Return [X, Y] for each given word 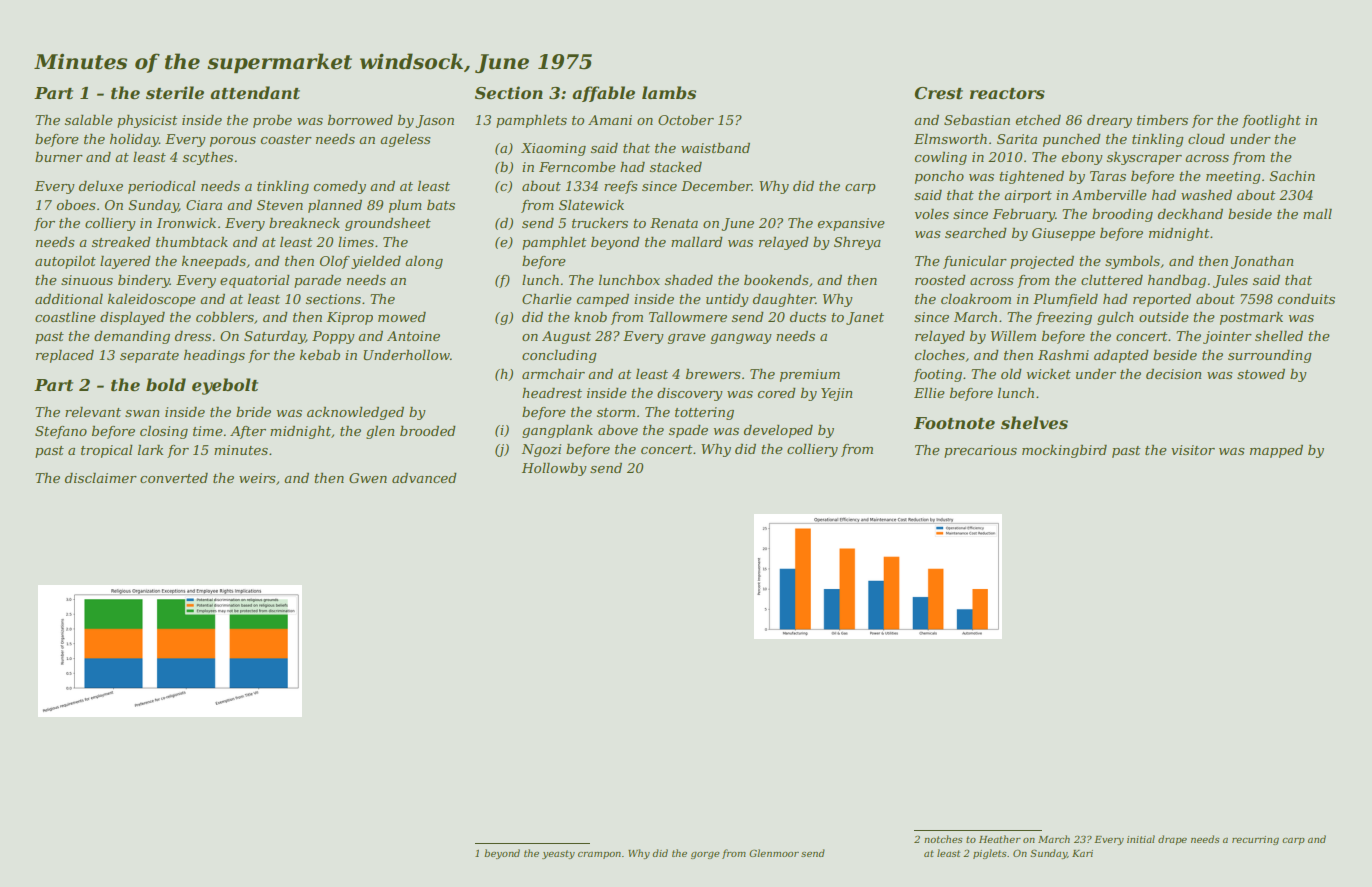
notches [943, 839]
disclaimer [101, 478]
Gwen [368, 478]
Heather [1000, 839]
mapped [1276, 451]
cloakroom [976, 299]
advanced [424, 478]
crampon [599, 855]
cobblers [225, 317]
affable [603, 94]
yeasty [558, 854]
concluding [559, 356]
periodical [162, 187]
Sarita [1017, 139]
